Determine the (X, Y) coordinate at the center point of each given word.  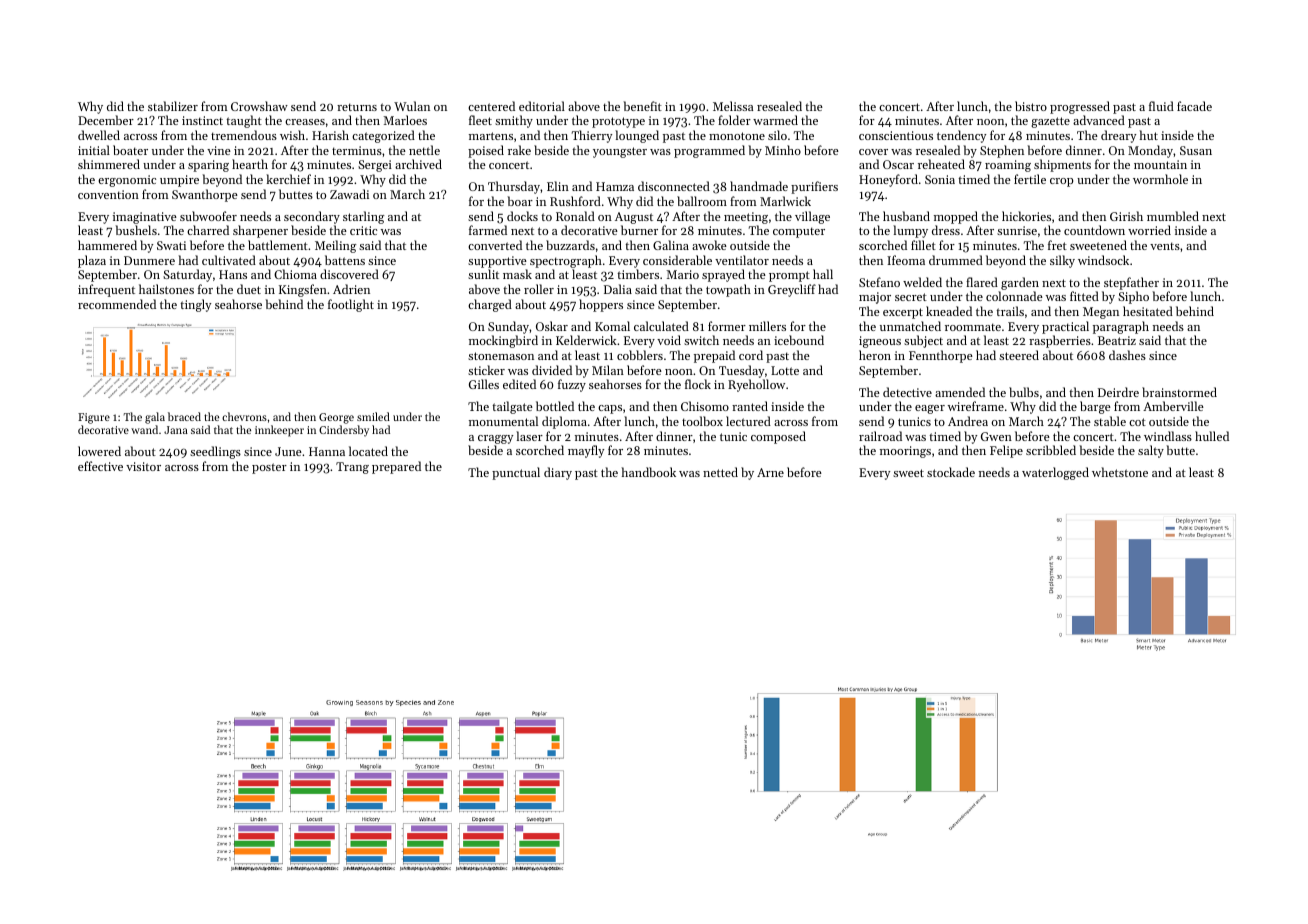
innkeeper (279, 431)
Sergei (375, 166)
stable (1110, 421)
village (812, 217)
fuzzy (572, 385)
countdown (1094, 230)
